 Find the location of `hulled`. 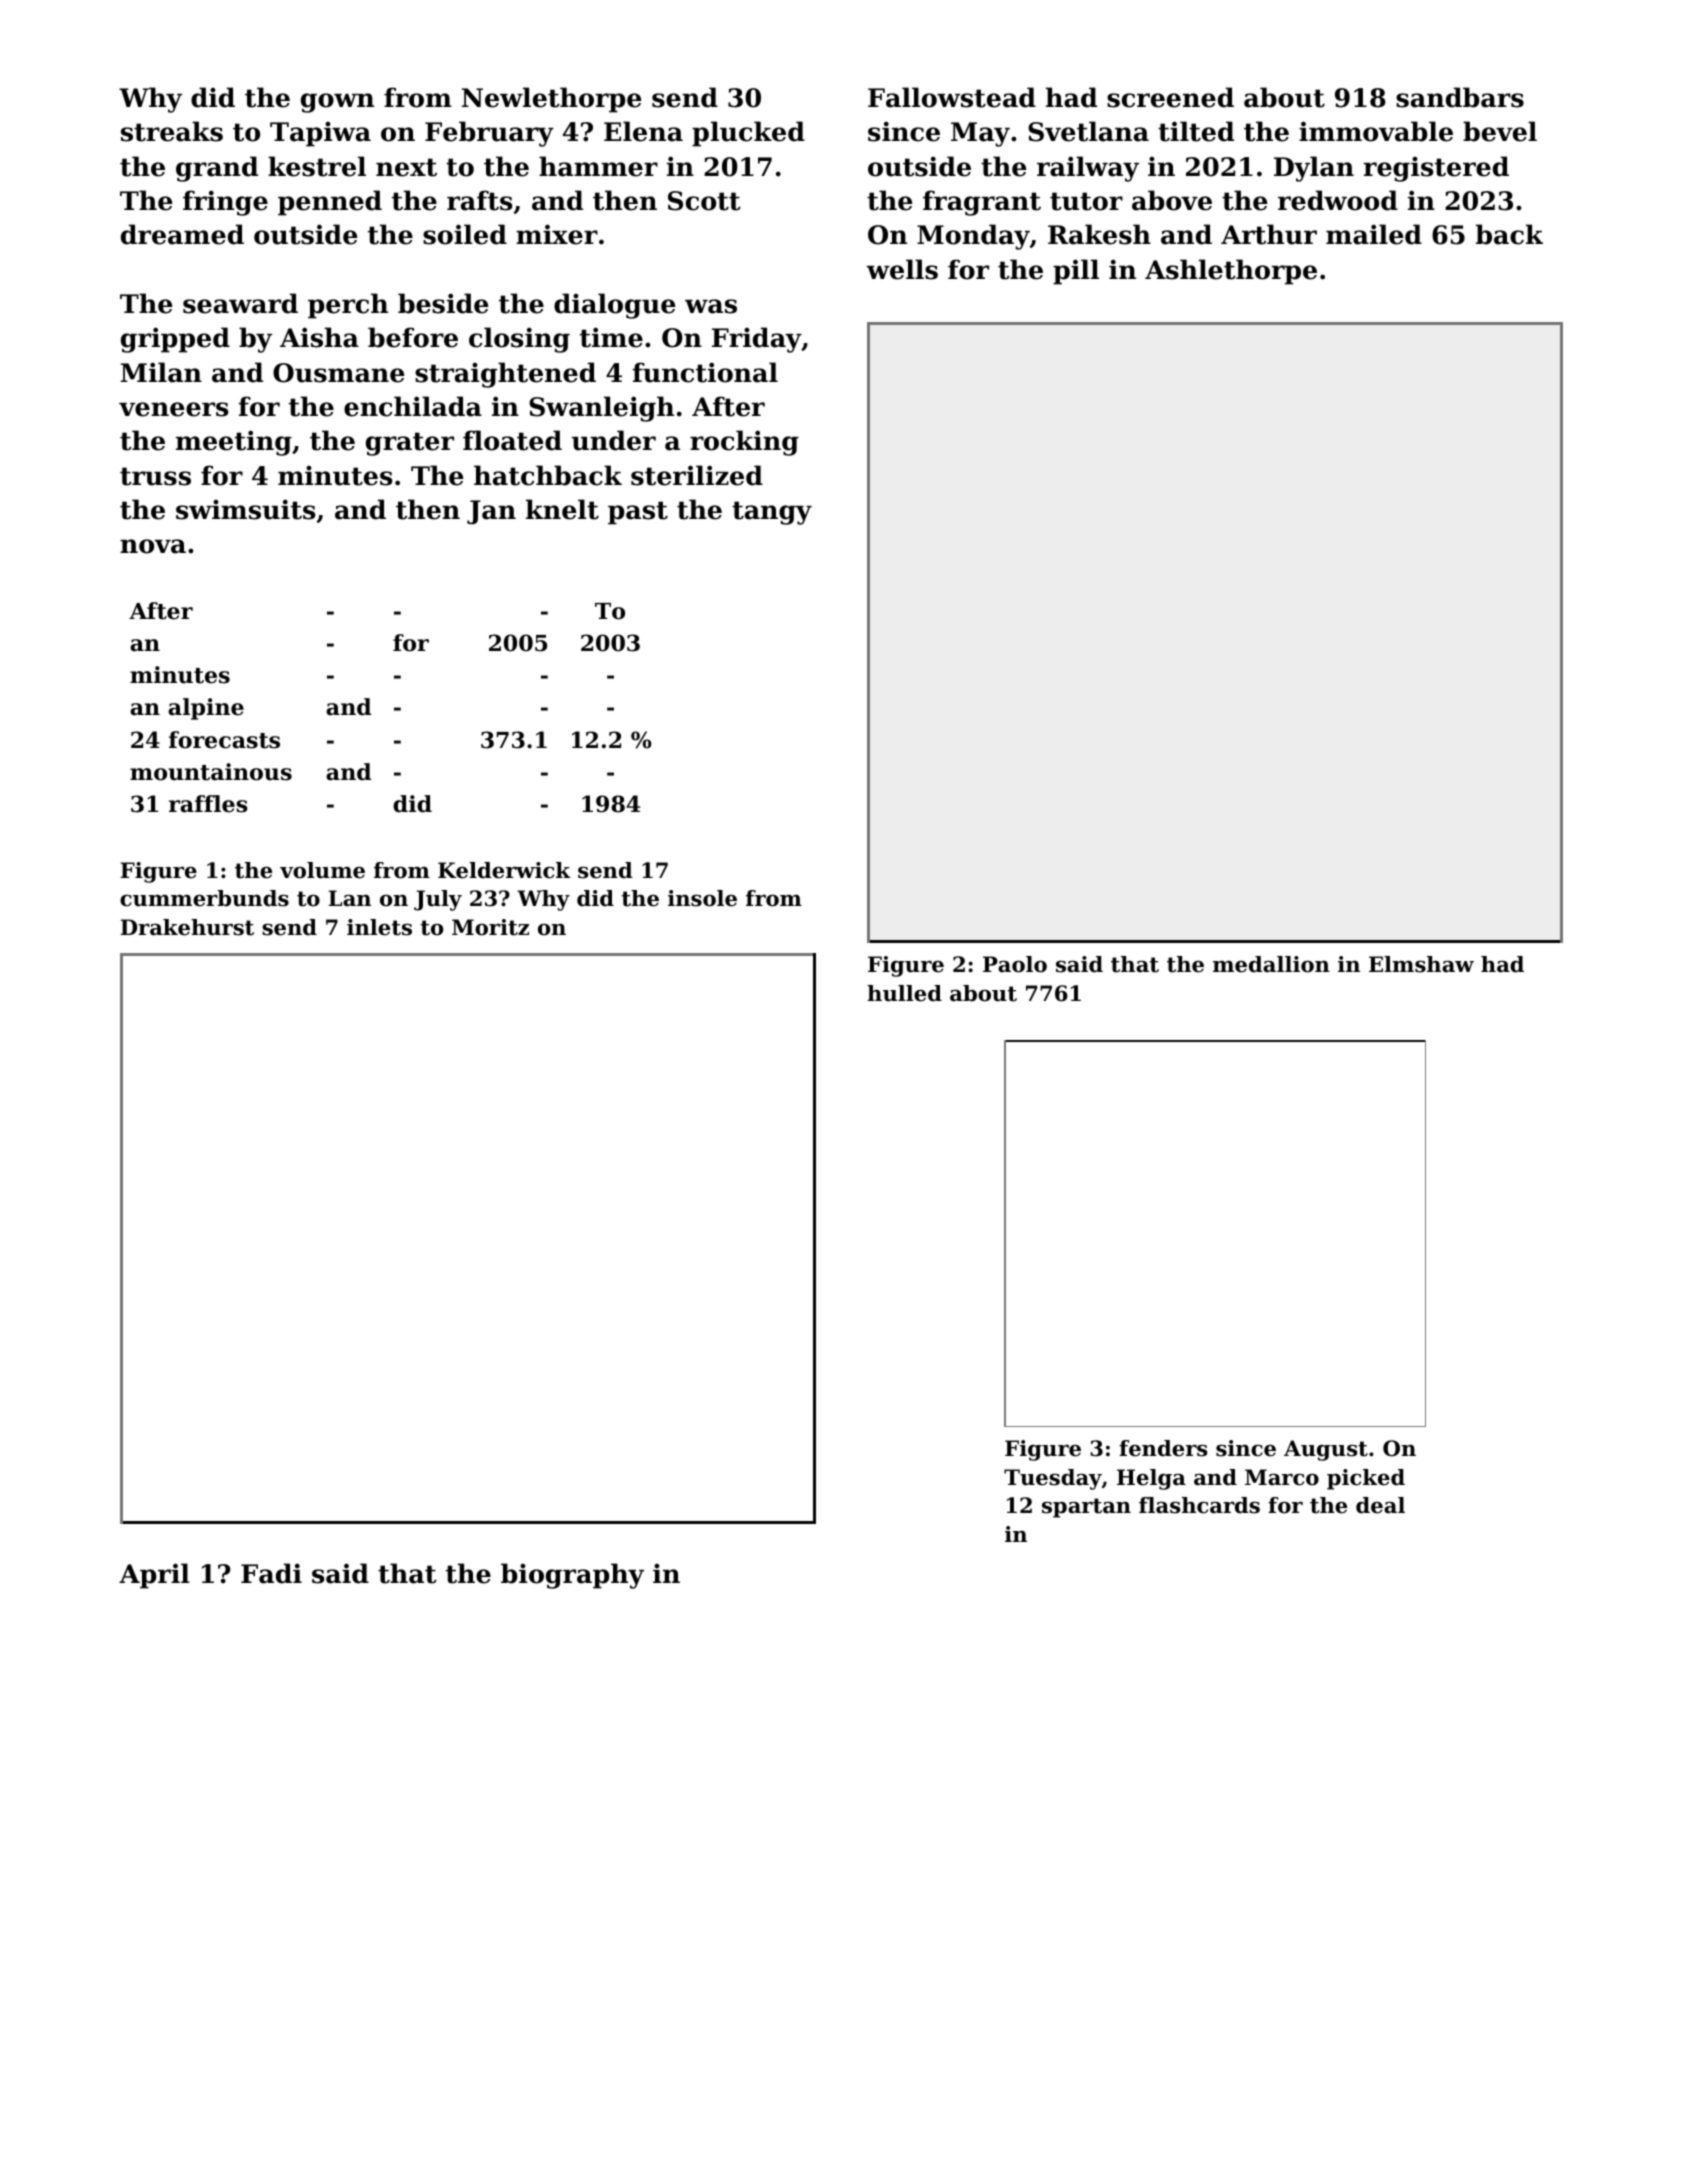

hulled is located at coordinates (904, 993).
